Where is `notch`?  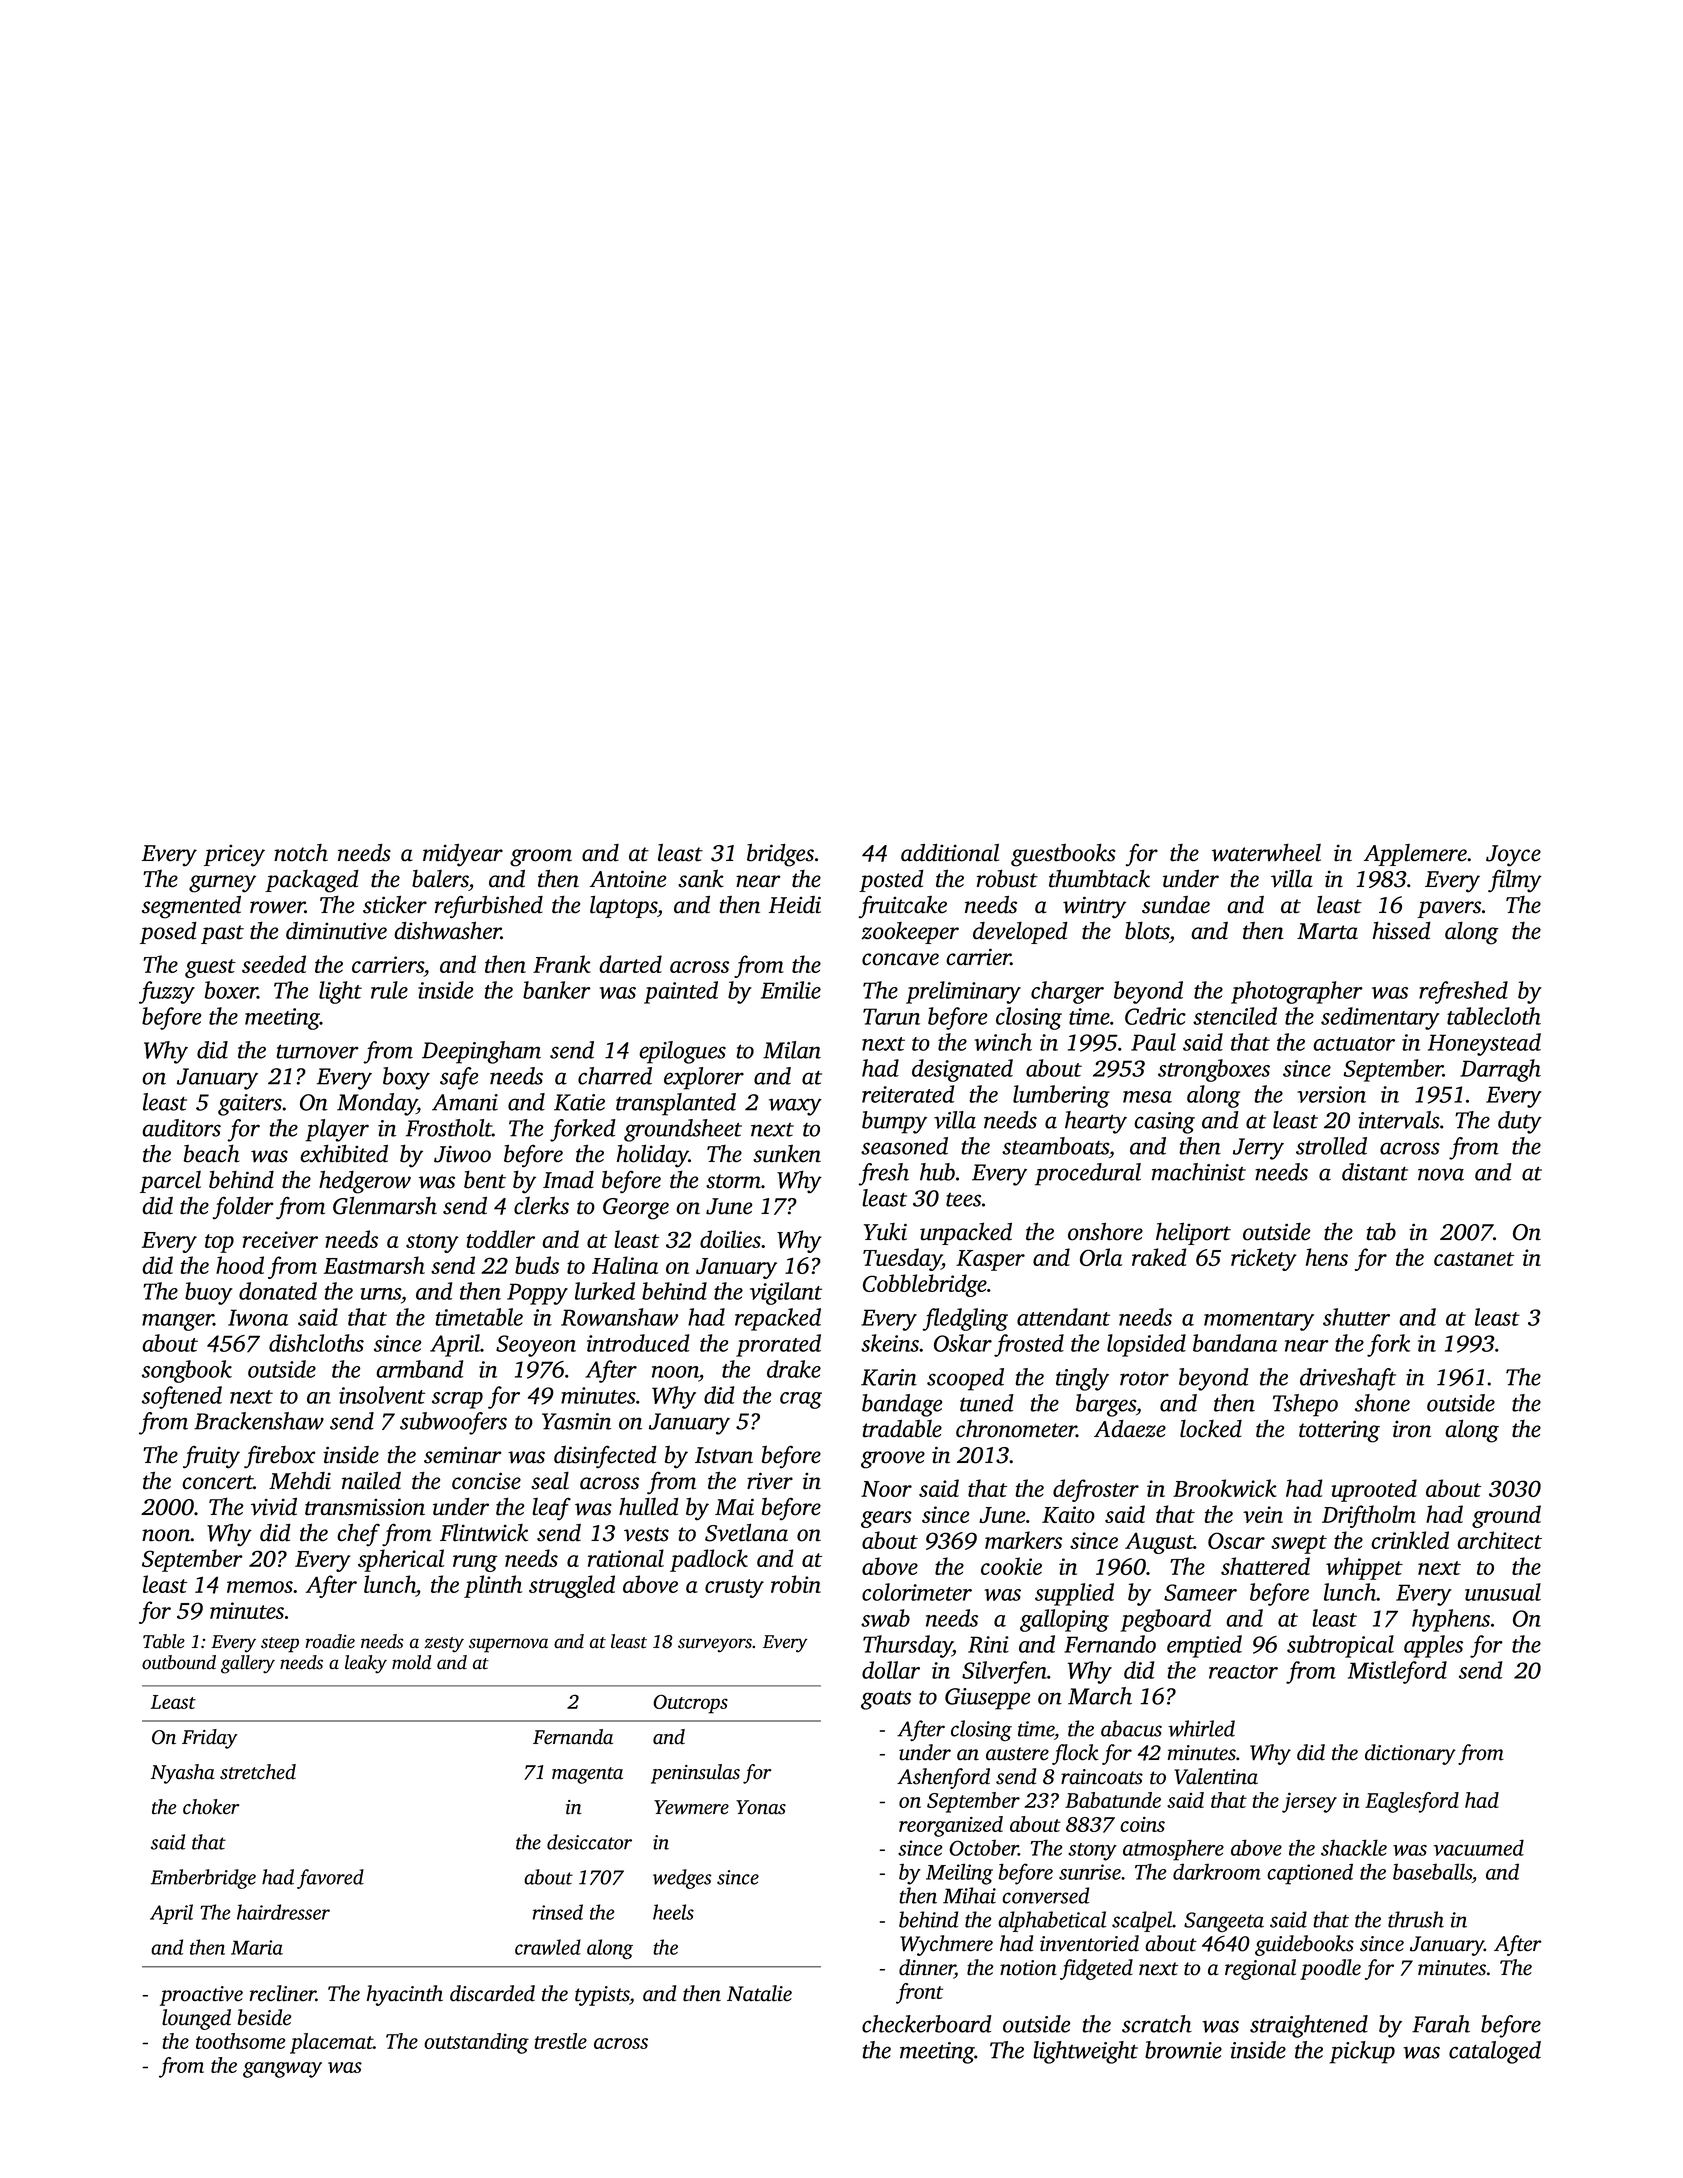 notch is located at coordinates (301, 853).
